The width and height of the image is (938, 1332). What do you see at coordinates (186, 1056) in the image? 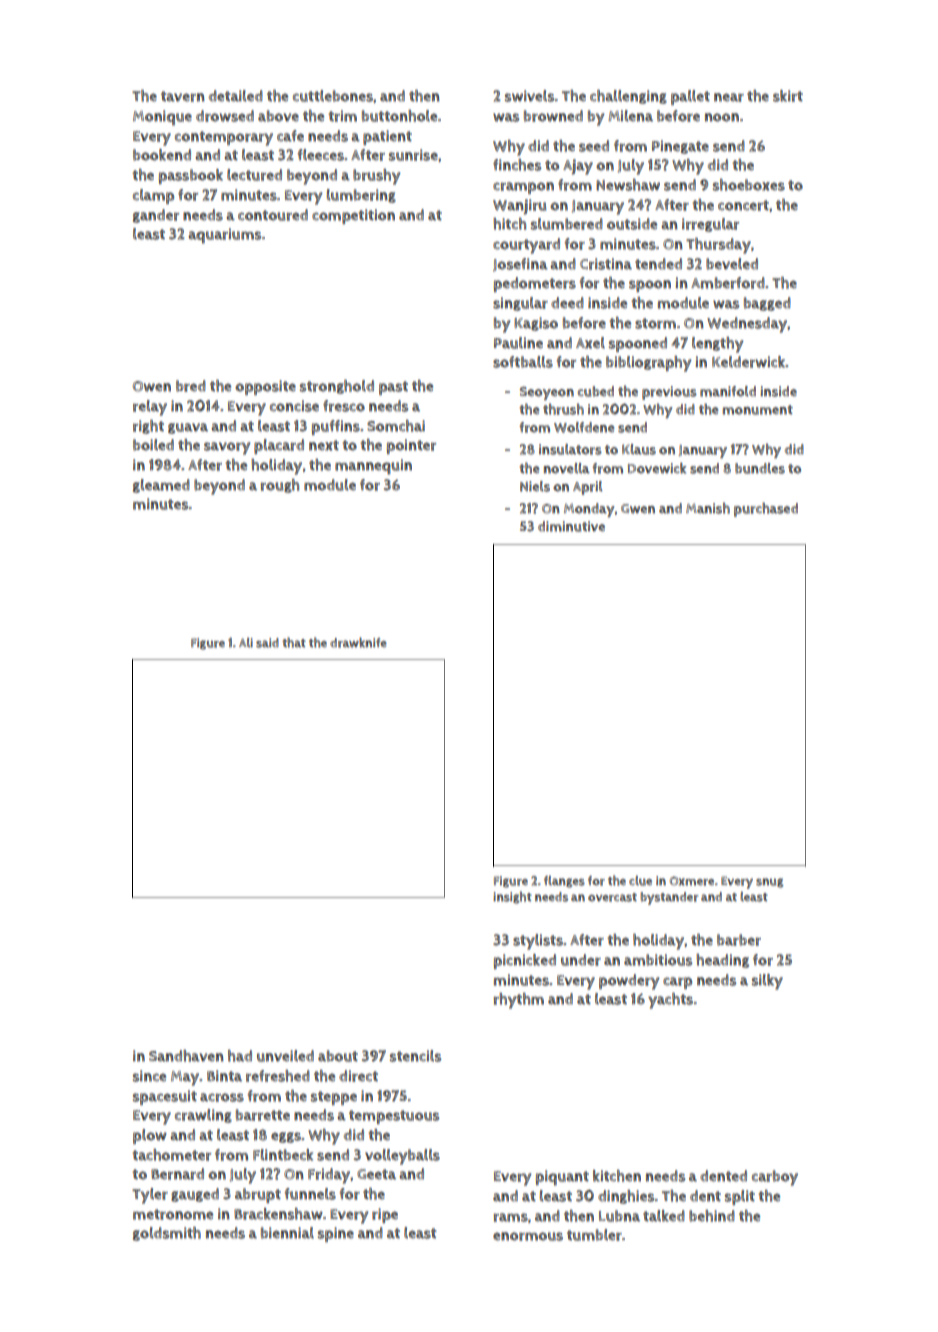
I see `Sandhaven` at bounding box center [186, 1056].
